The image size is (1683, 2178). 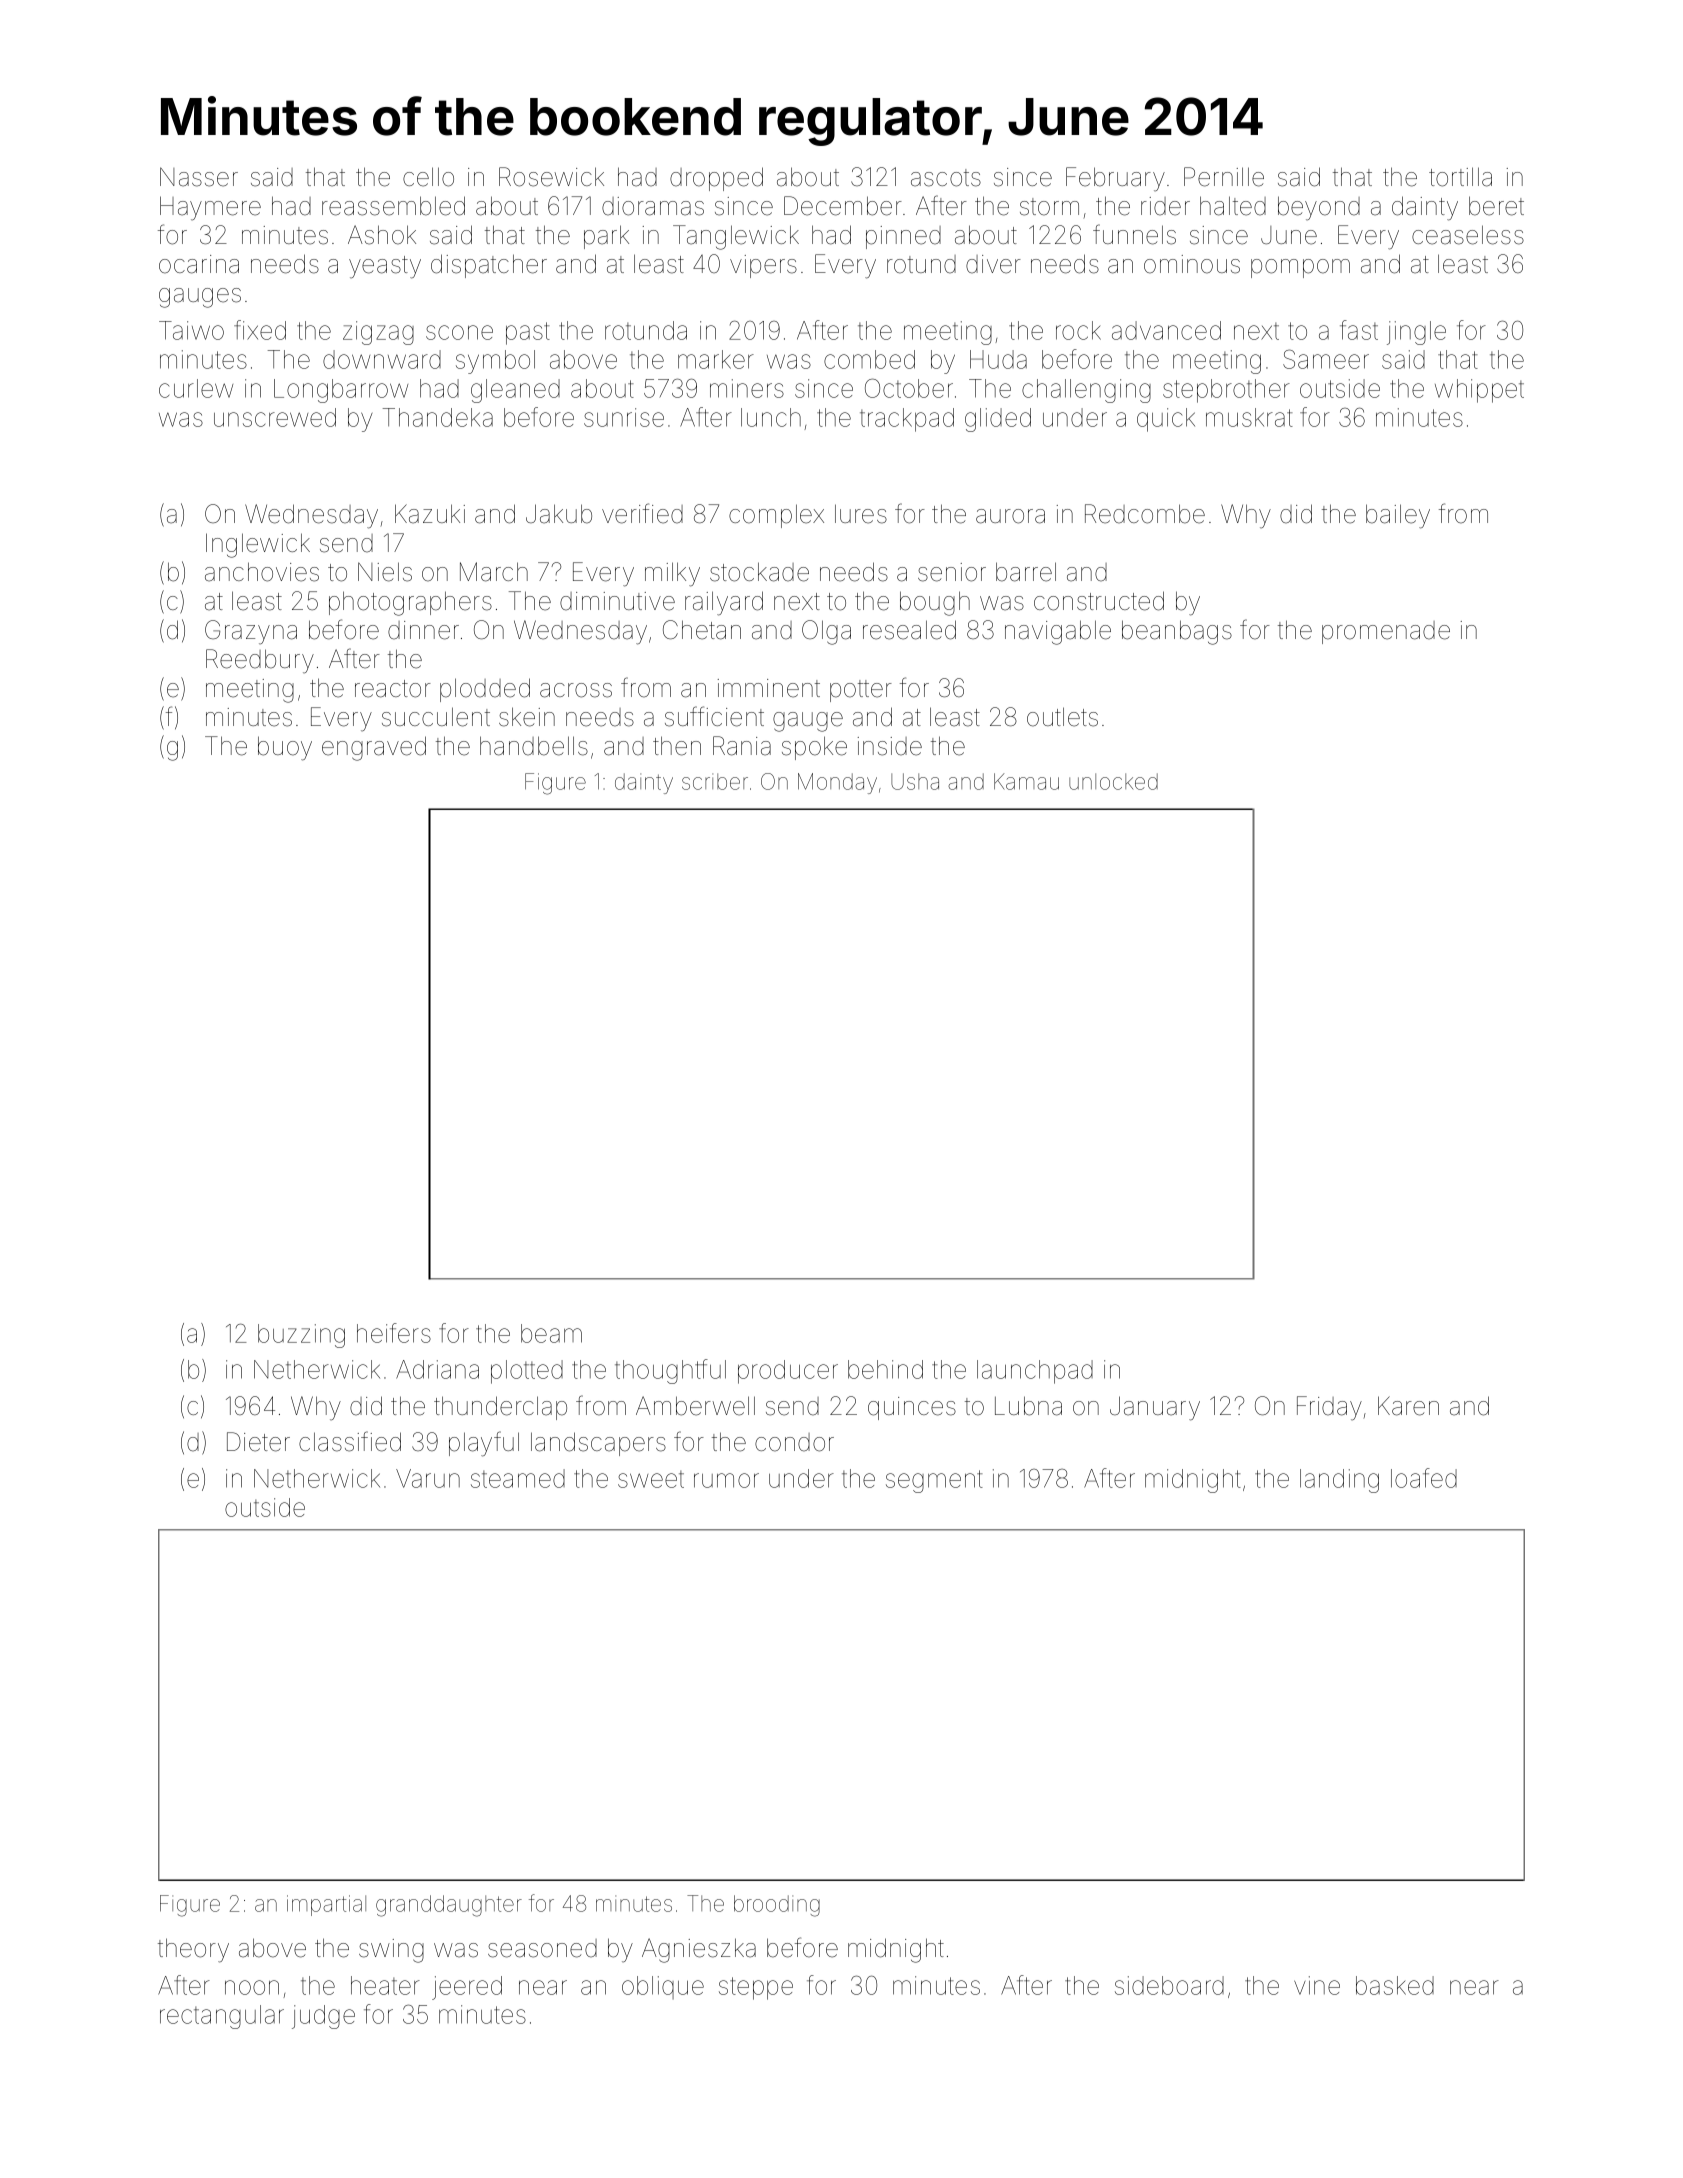 What do you see at coordinates (1408, 1406) in the screenshot?
I see `Karen` at bounding box center [1408, 1406].
